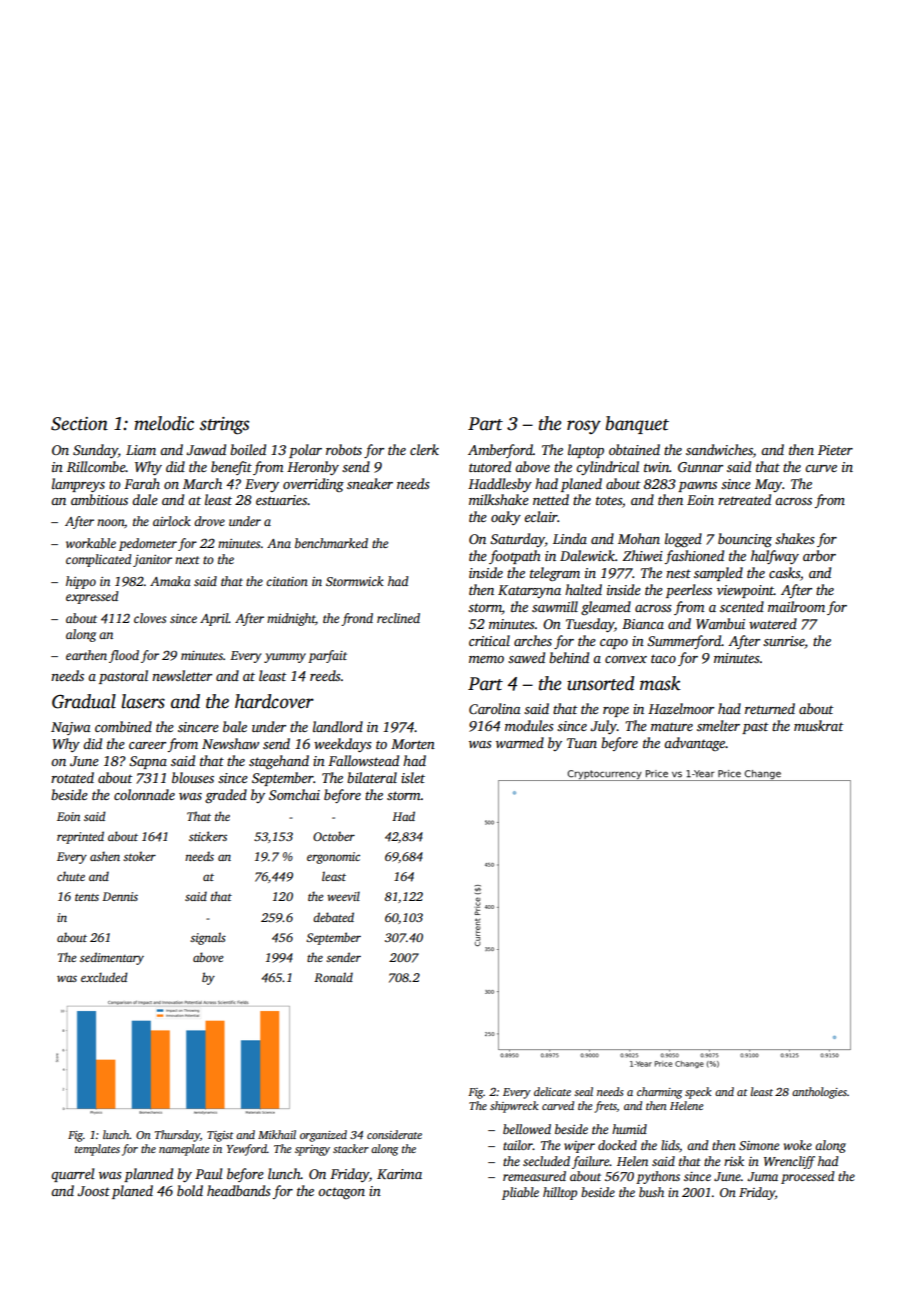  Describe the element at coordinates (333, 858) in the screenshot. I see `ergonomic` at that location.
